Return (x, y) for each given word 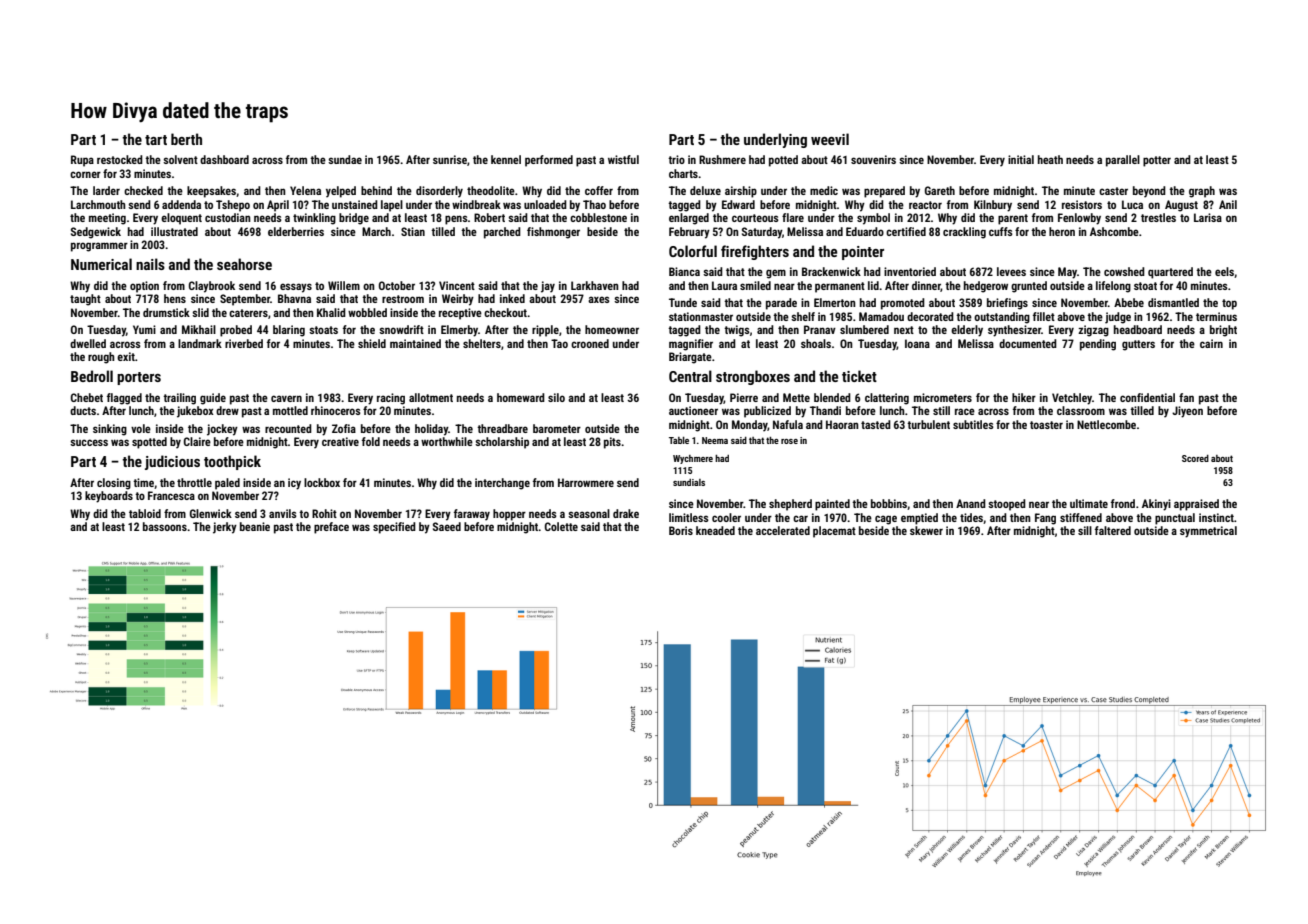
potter (1157, 161)
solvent (180, 159)
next (904, 330)
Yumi (144, 329)
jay (548, 287)
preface (331, 528)
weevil (830, 139)
